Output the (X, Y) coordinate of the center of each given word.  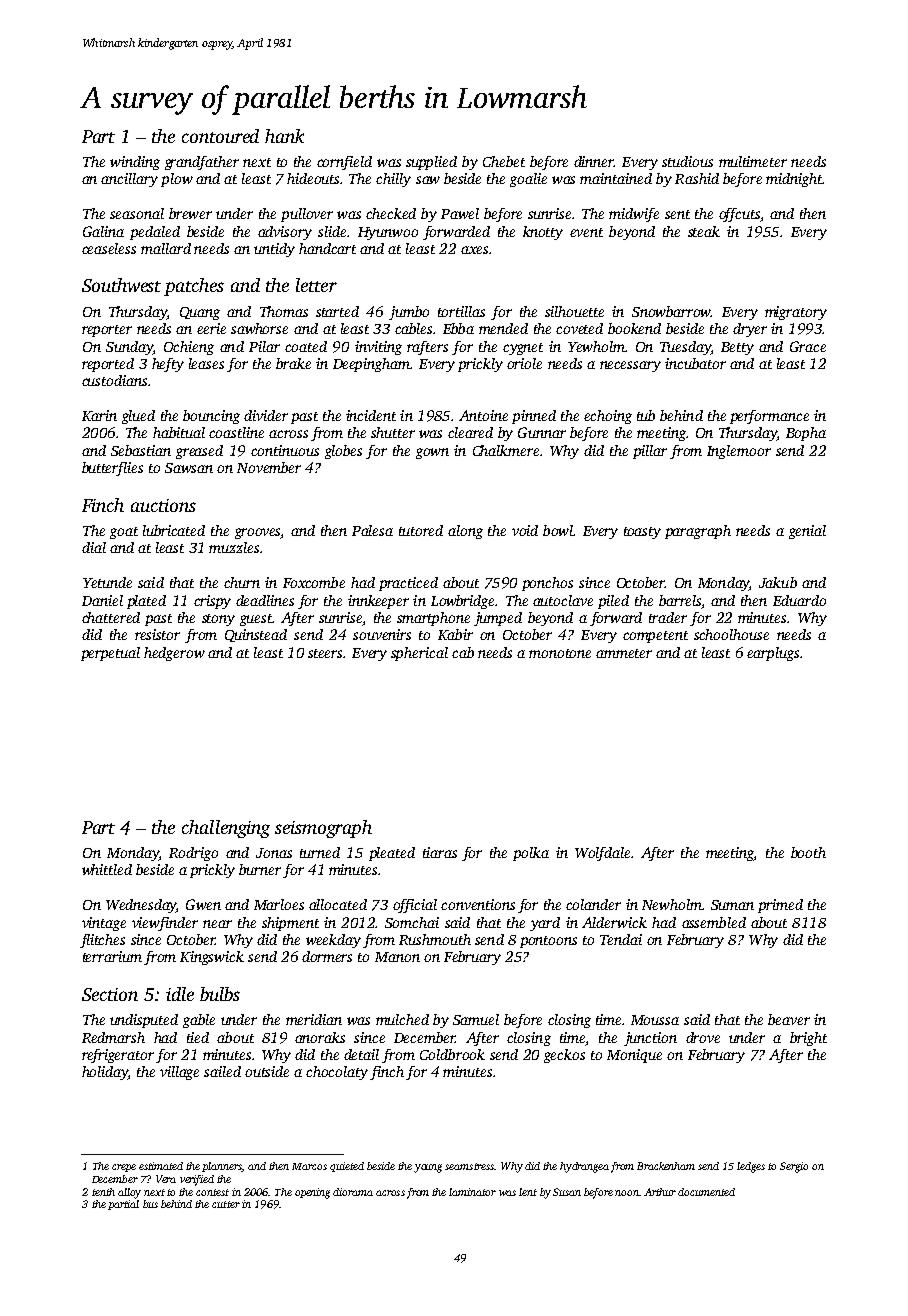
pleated (392, 854)
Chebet (504, 161)
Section (110, 994)
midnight (794, 180)
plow (177, 180)
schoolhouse (731, 634)
